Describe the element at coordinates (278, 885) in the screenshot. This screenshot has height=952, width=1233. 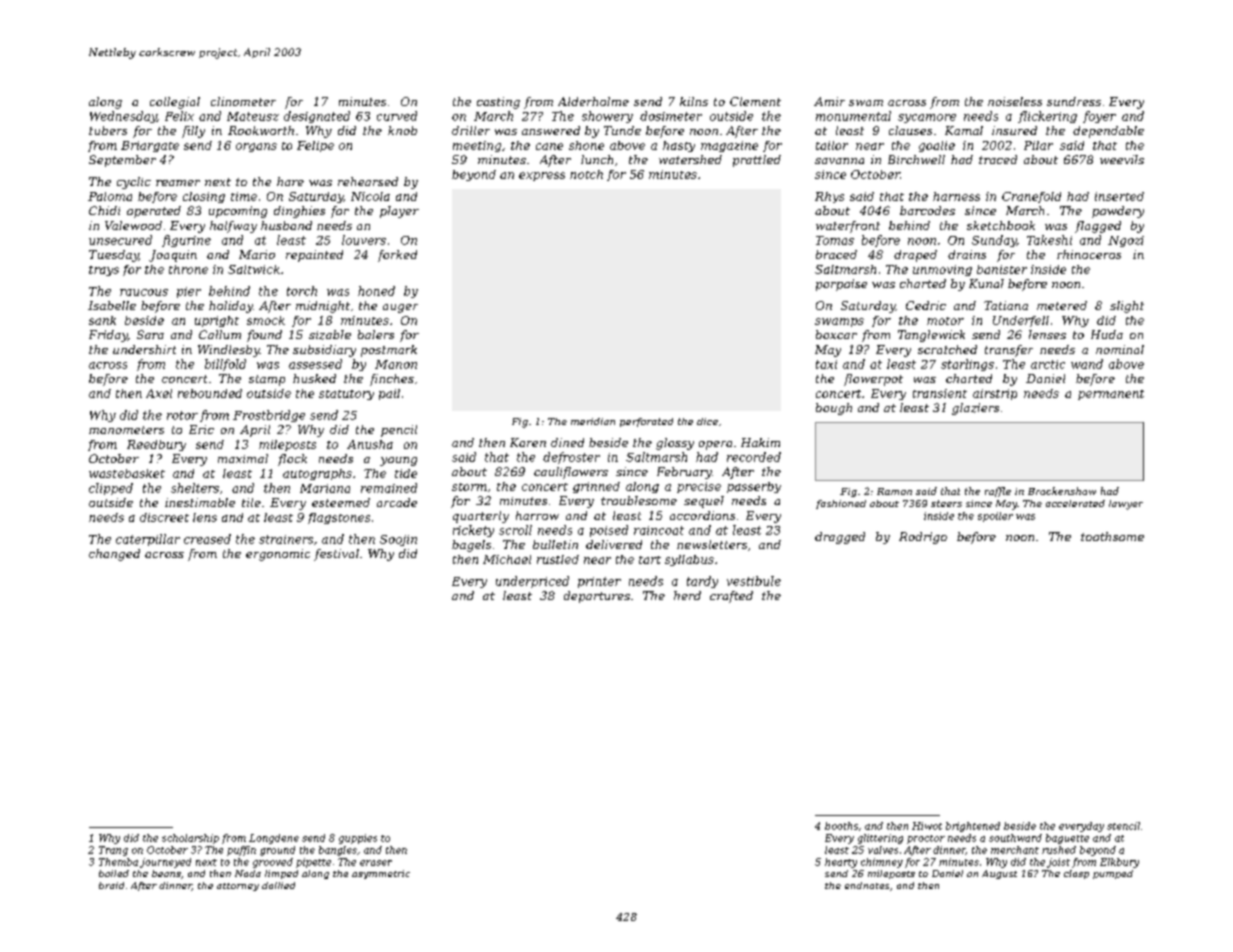
I see `dallied` at that location.
